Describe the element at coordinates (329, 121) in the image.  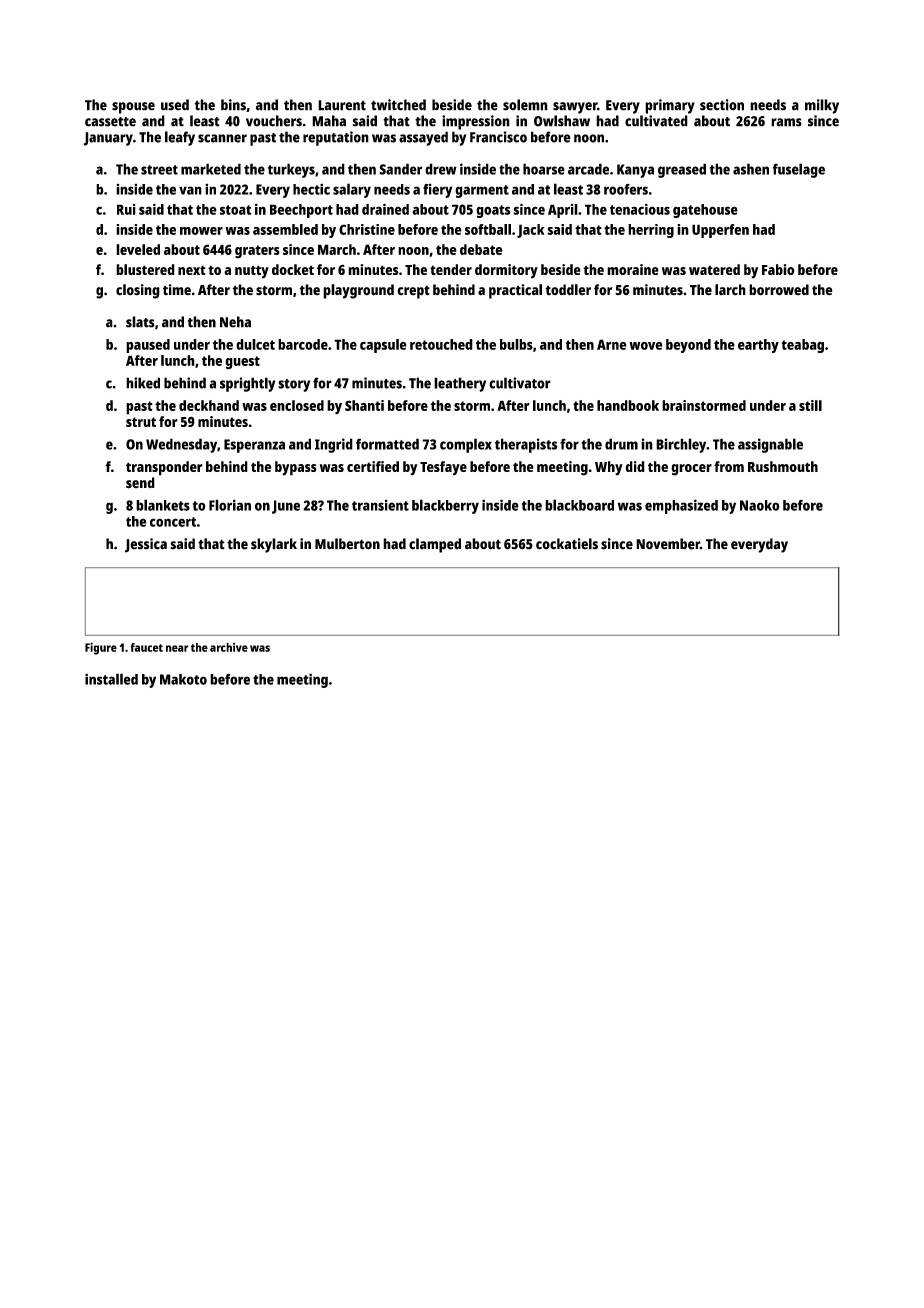
I see `Maha` at that location.
